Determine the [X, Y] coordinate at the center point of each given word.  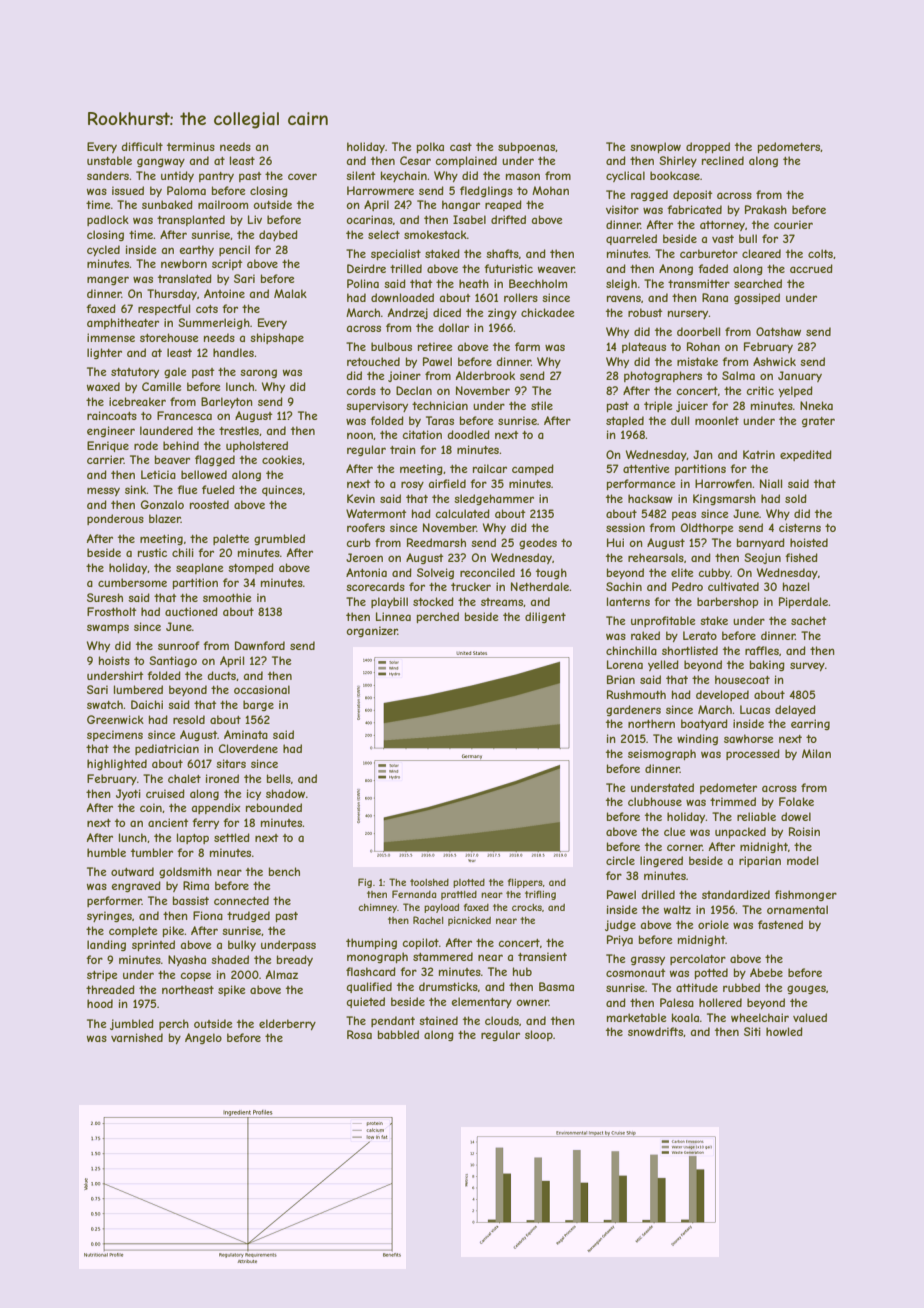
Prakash [766, 209]
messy [103, 491]
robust [645, 312]
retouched [373, 361]
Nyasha [187, 960]
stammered [443, 956]
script [227, 264]
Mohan [550, 190]
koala [685, 1017]
